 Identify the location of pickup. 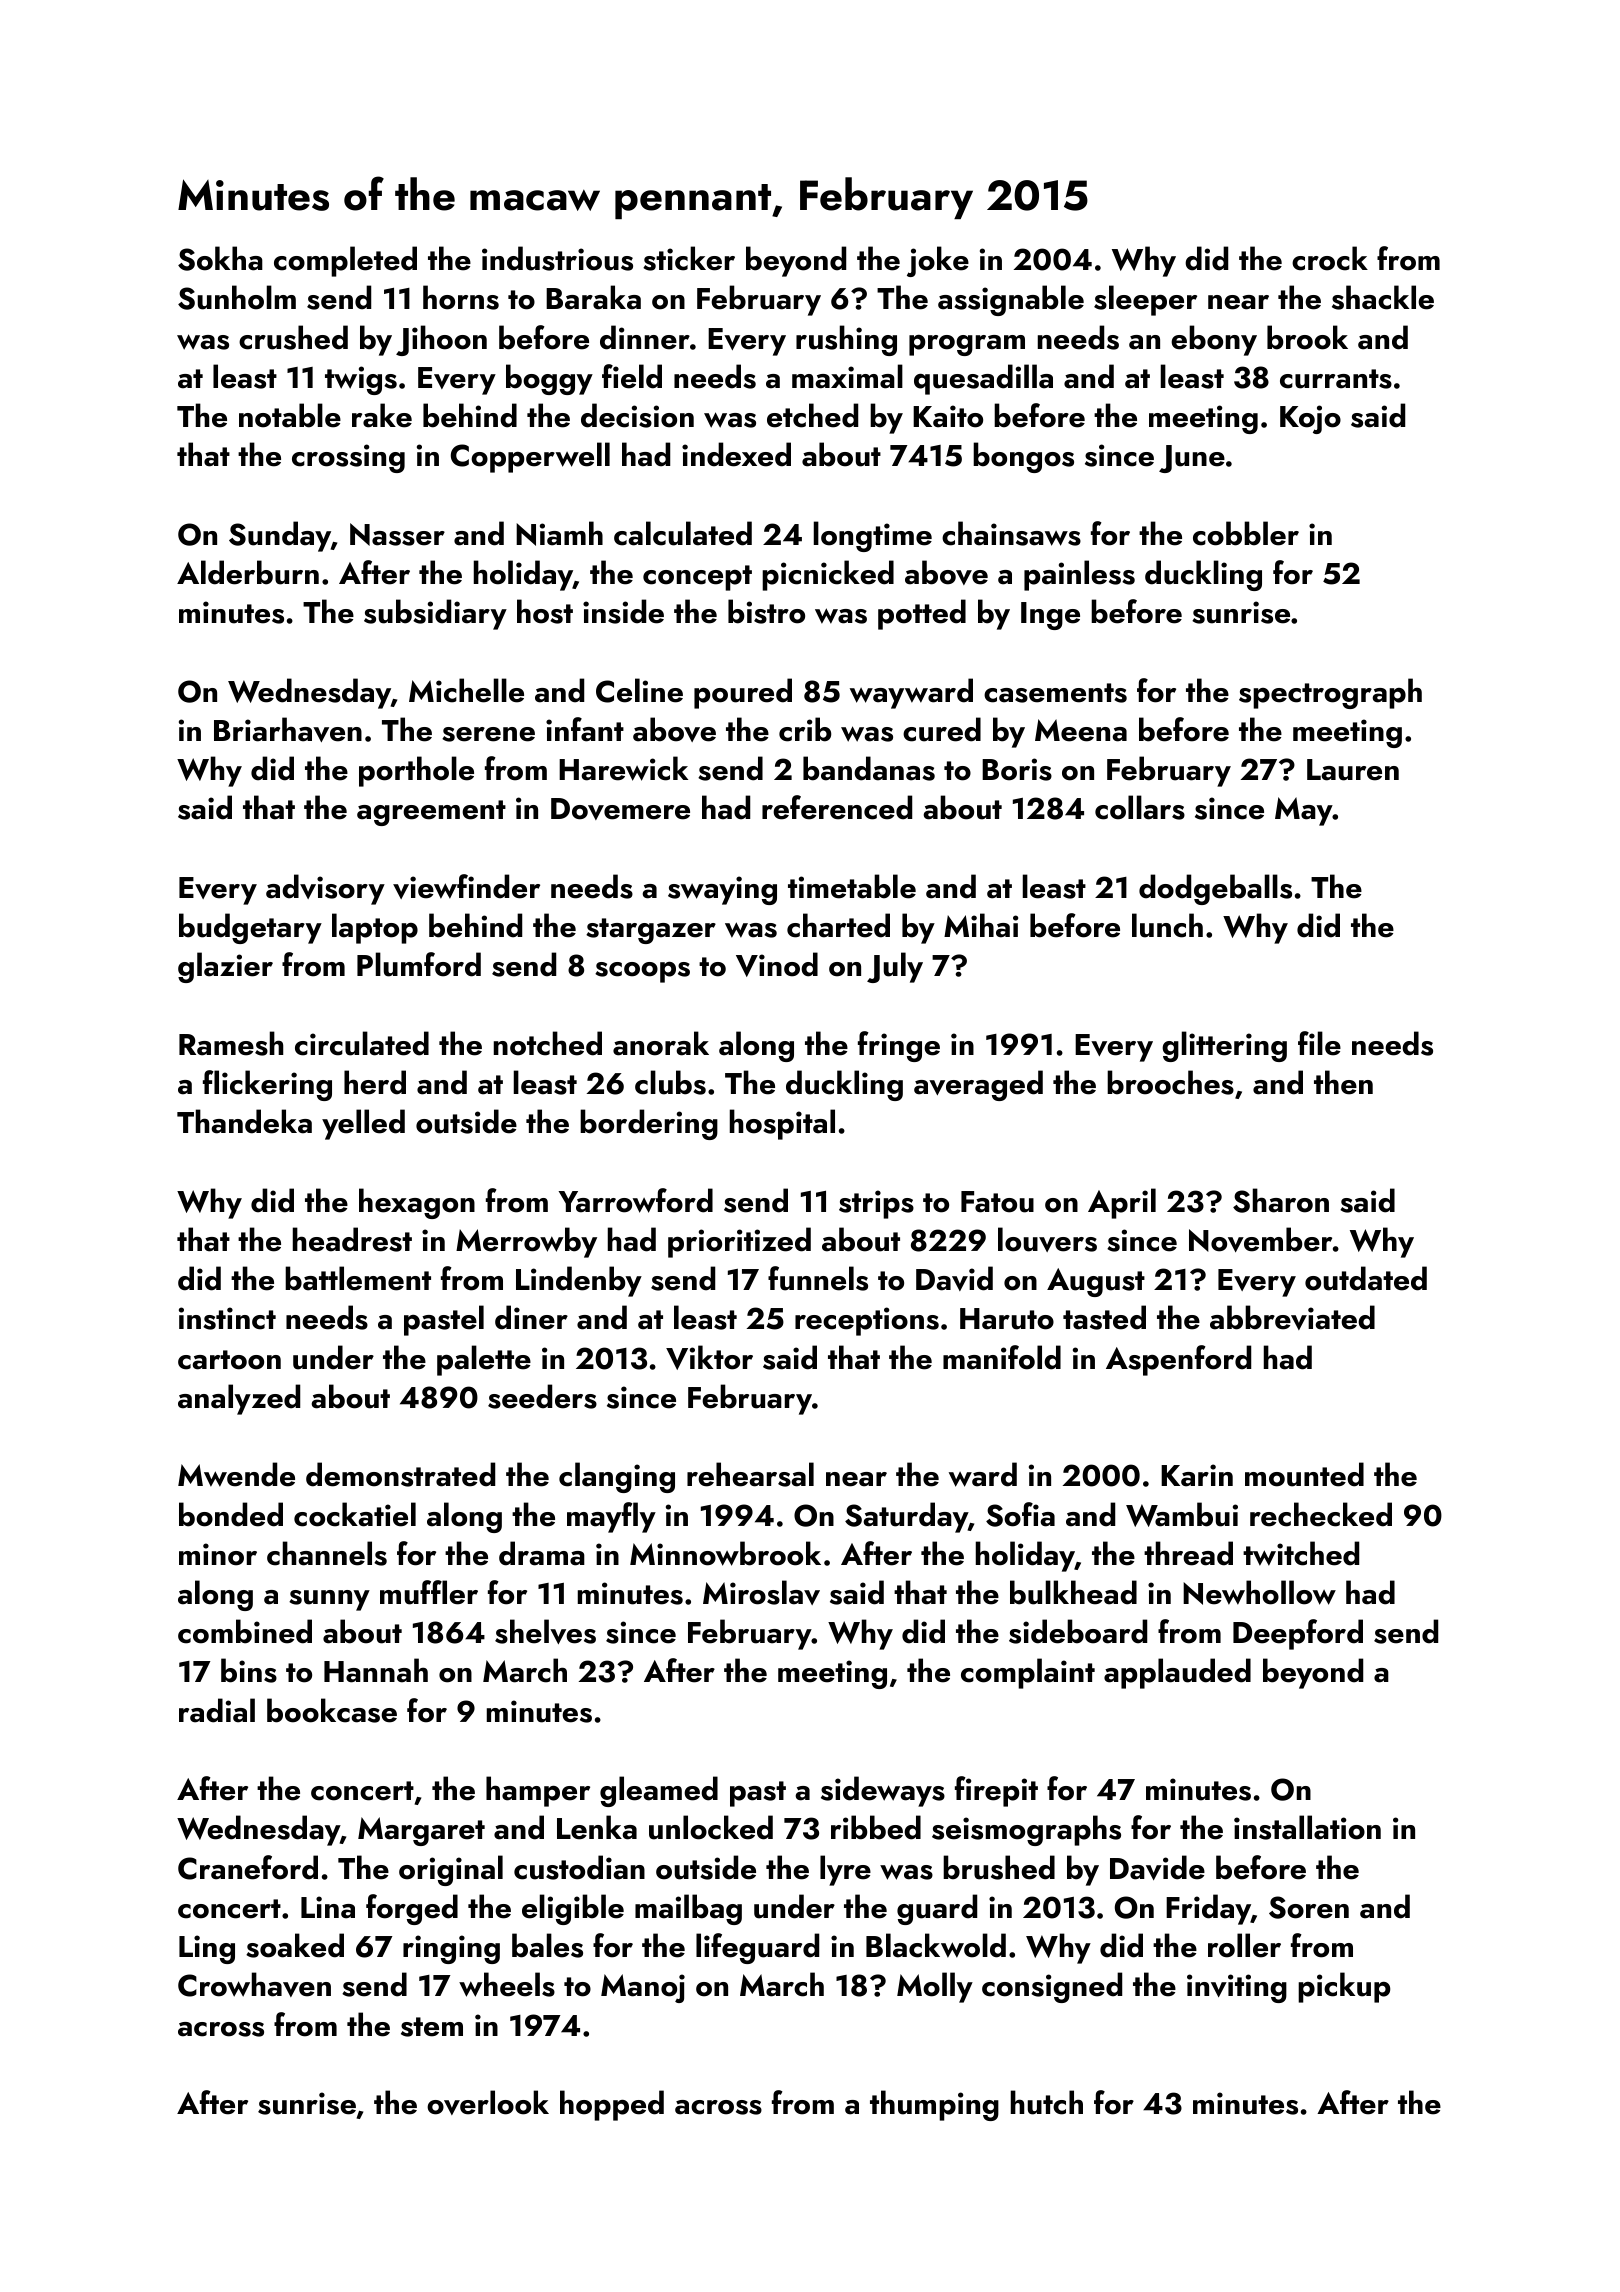
(1344, 1987).
